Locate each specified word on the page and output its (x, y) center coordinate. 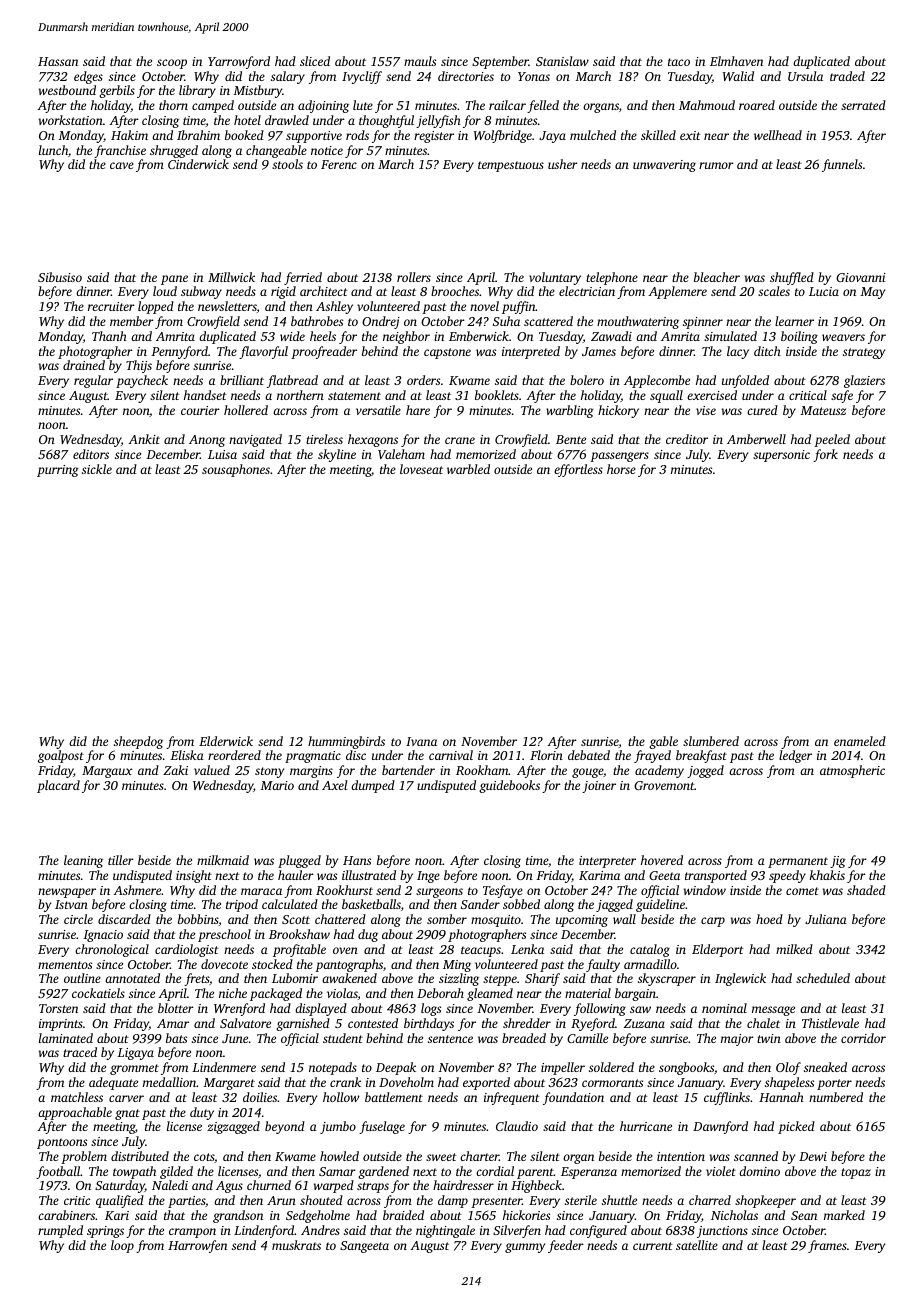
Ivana (421, 741)
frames (827, 1246)
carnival (451, 755)
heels (323, 336)
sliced (315, 61)
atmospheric (852, 771)
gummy (525, 1248)
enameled (860, 741)
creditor (687, 439)
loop (122, 1246)
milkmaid (223, 860)
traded (847, 76)
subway (201, 292)
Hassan (58, 61)
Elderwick (226, 741)
